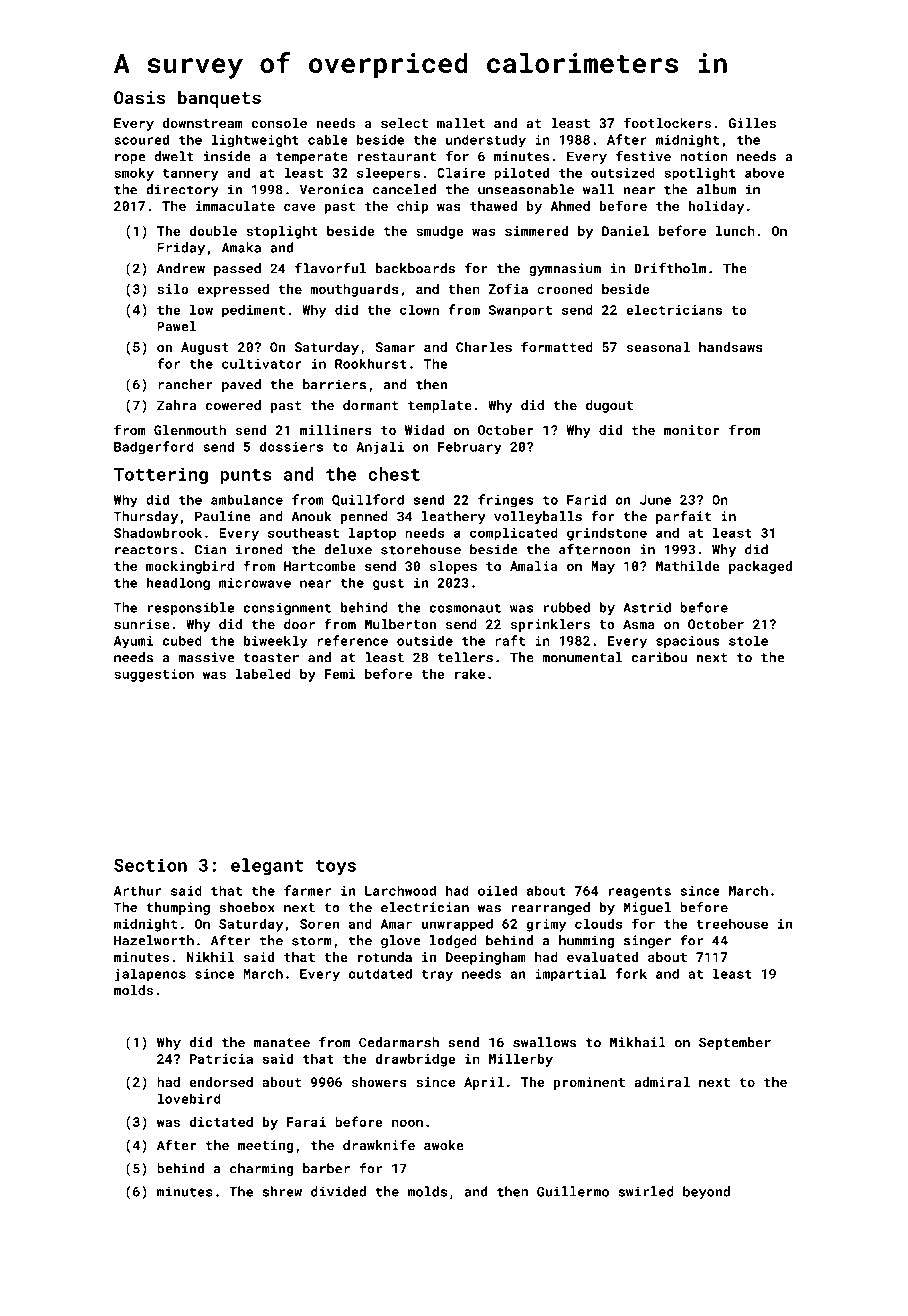 Image resolution: width=908 pixels, height=1316 pixels. Describe the element at coordinates (557, 346) in the image. I see `formatted` at that location.
